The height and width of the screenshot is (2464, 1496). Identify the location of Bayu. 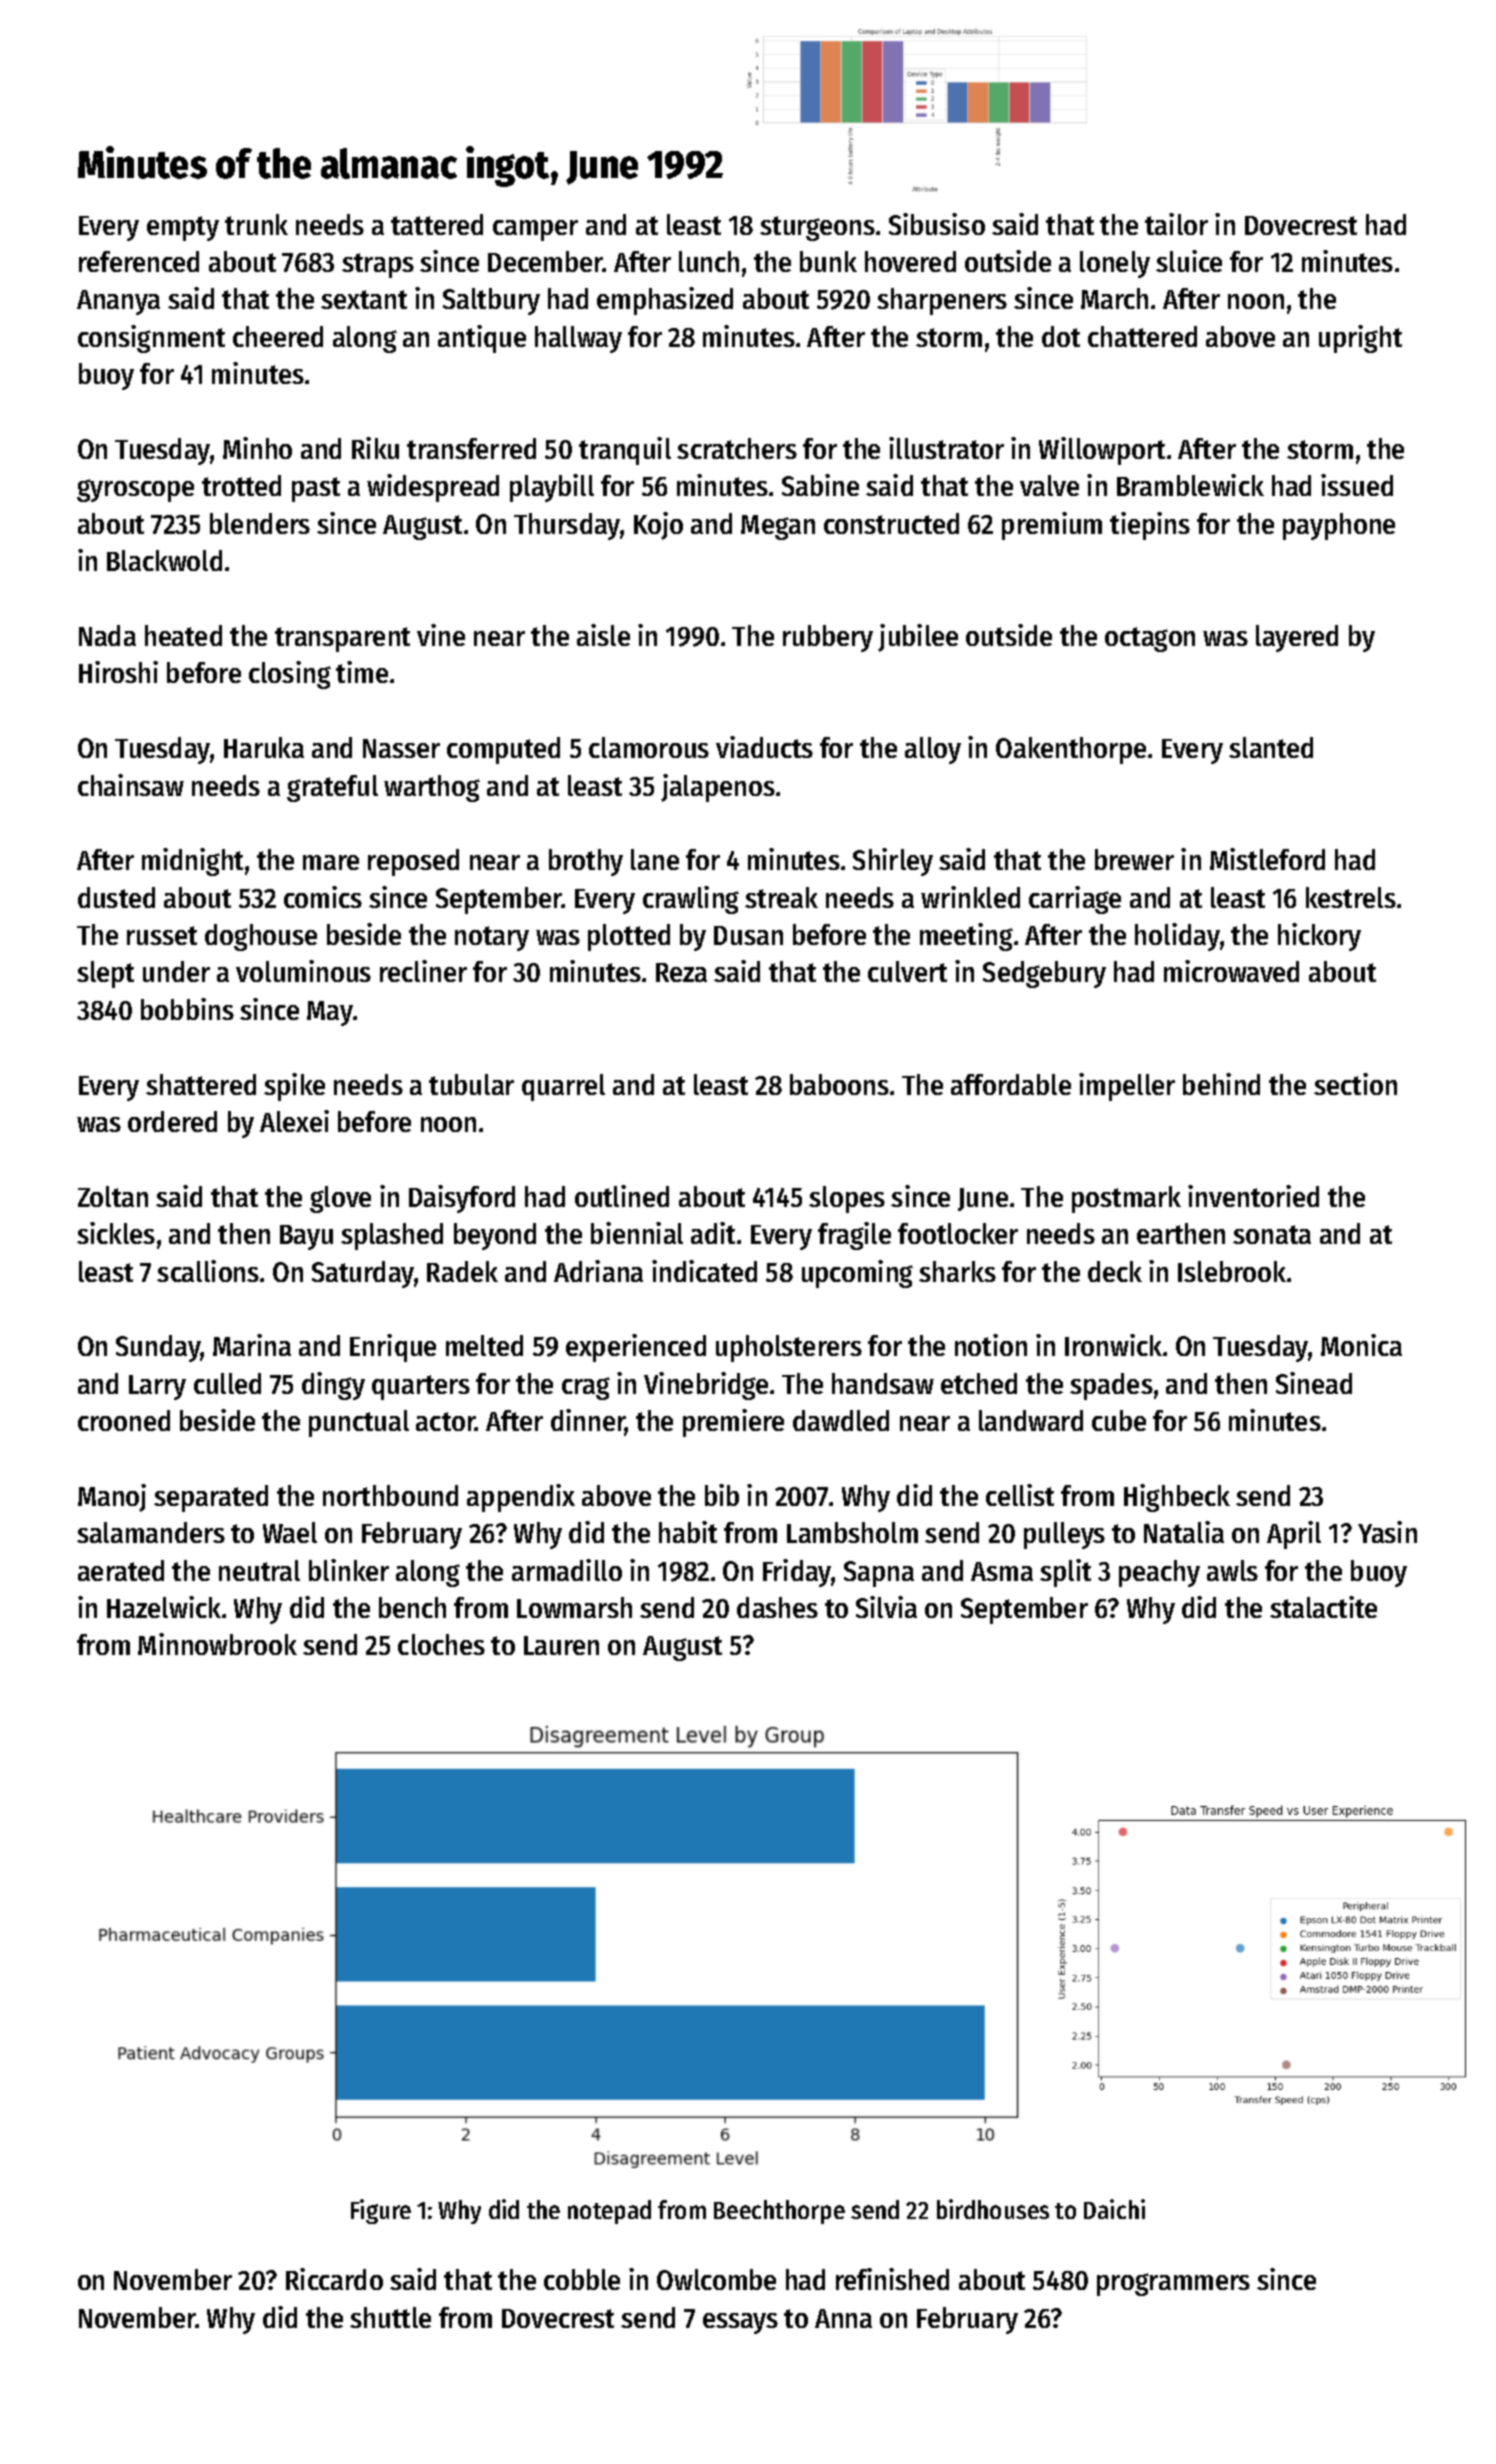
(306, 1237).
